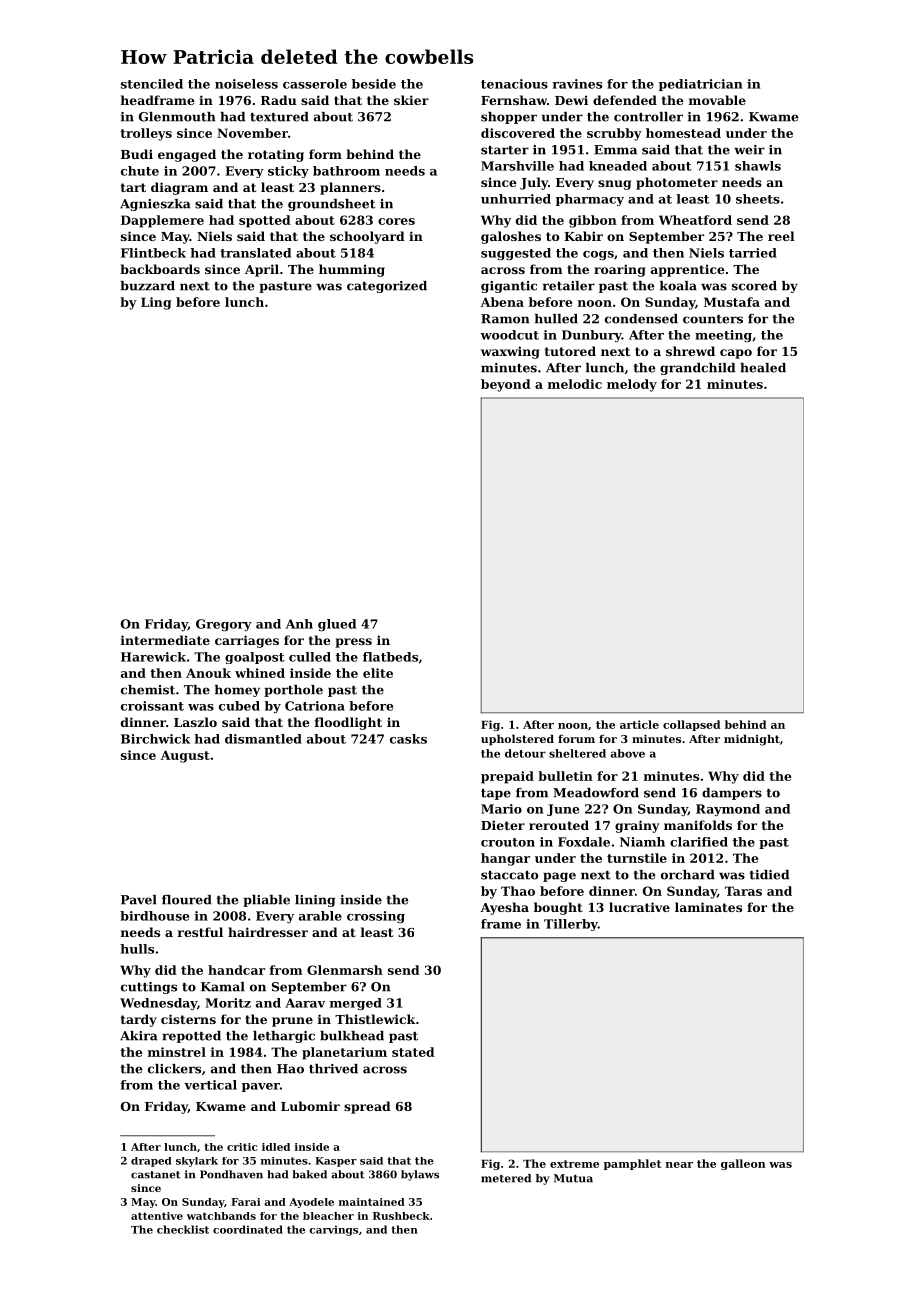  What do you see at coordinates (224, 625) in the page?
I see `Gregory` at bounding box center [224, 625].
